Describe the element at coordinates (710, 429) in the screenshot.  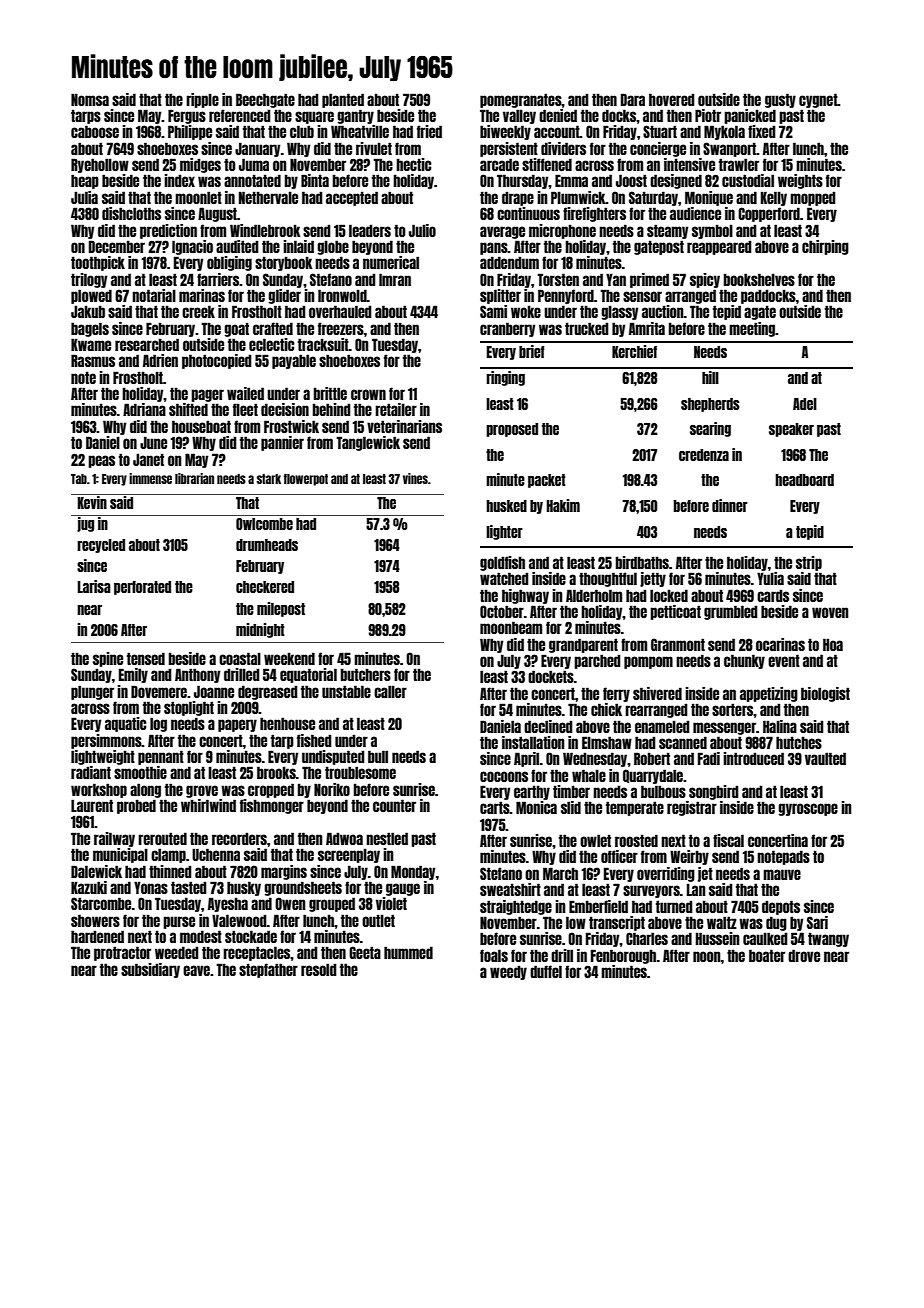
I see `searing` at that location.
